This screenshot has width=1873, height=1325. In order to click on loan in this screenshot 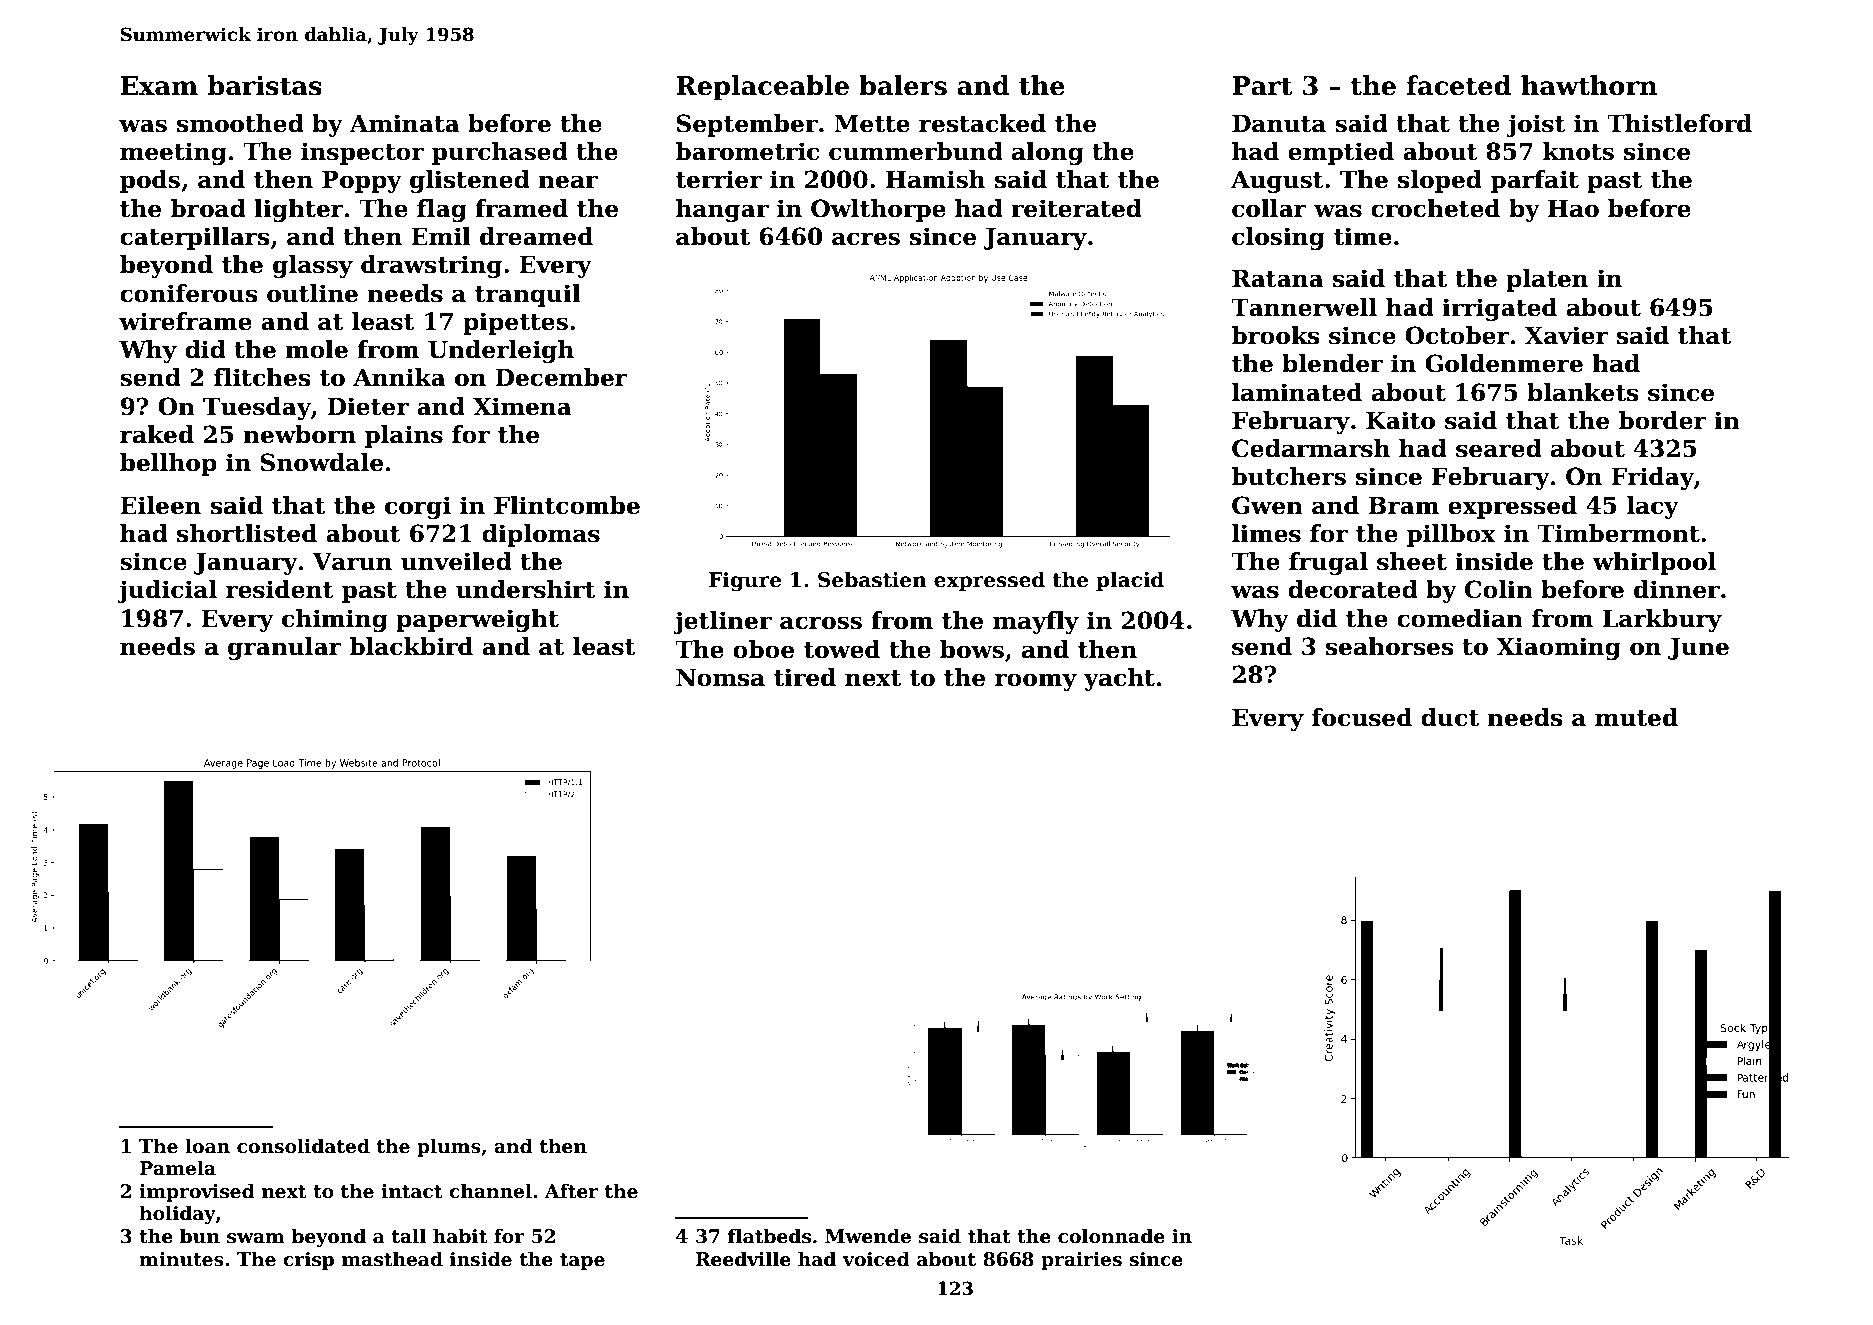, I will do `click(207, 1146)`.
